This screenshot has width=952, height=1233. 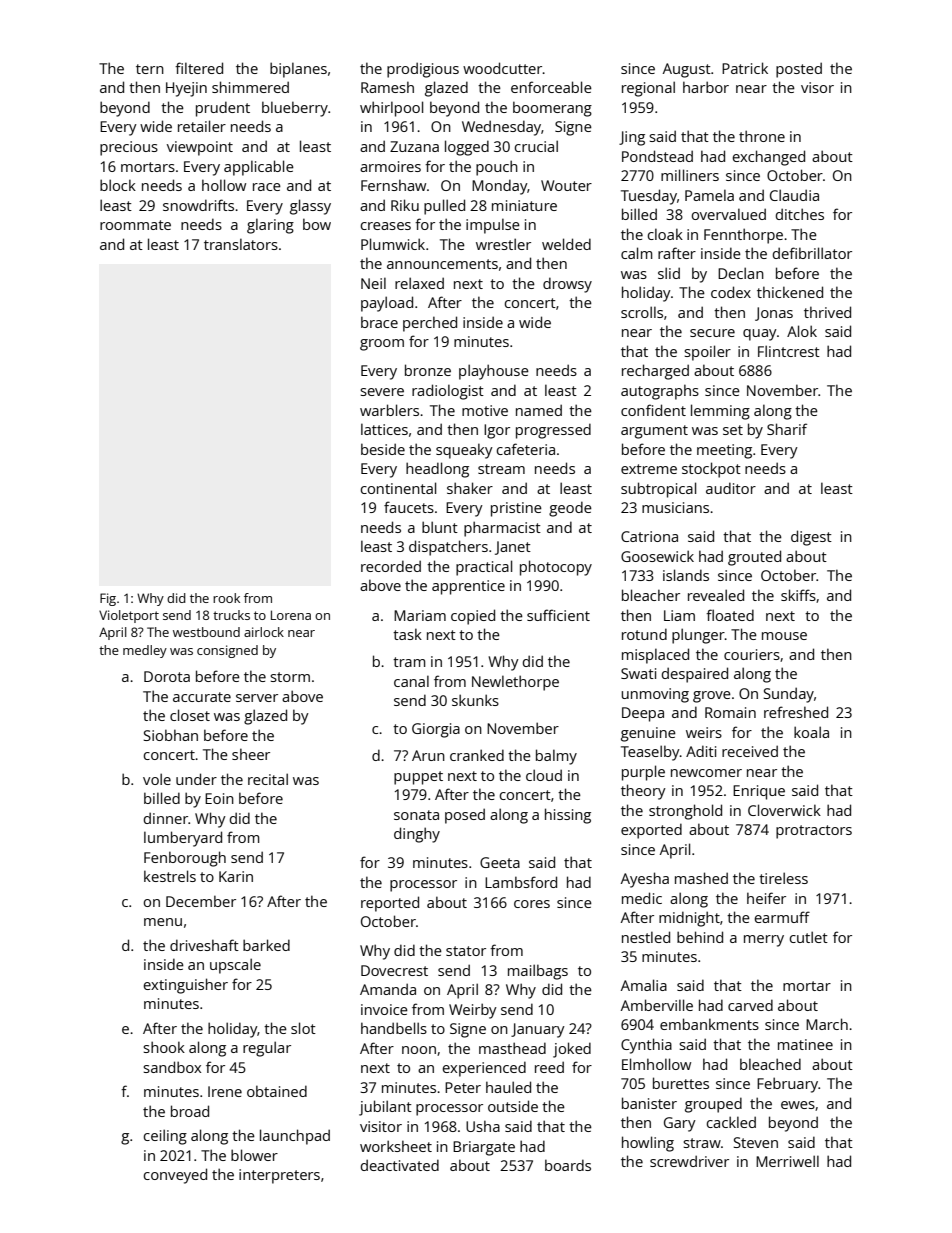 What do you see at coordinates (190, 1111) in the screenshot?
I see `broad` at bounding box center [190, 1111].
